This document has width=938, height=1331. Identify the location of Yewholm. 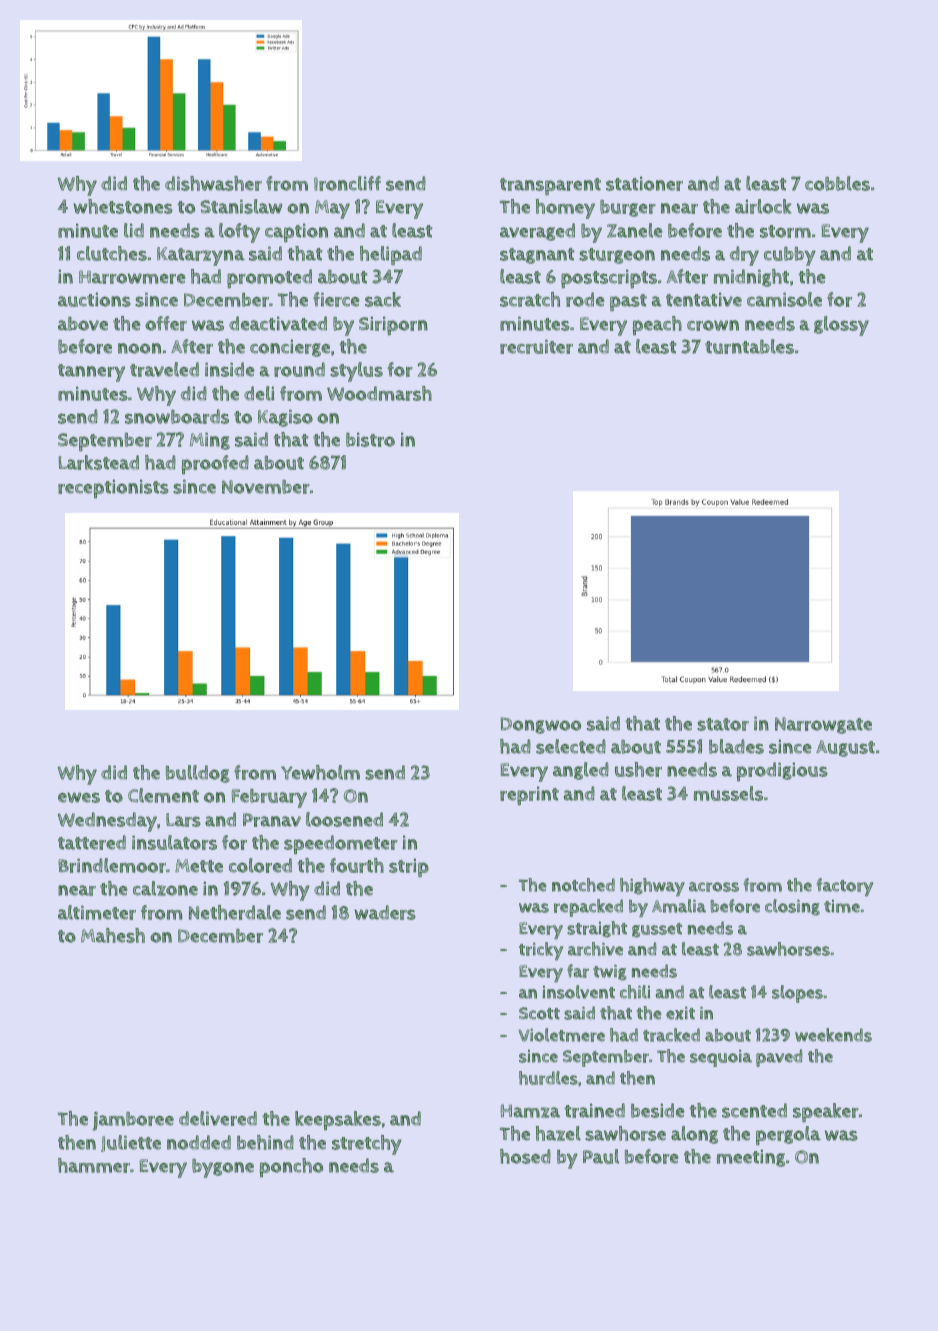
(320, 772).
